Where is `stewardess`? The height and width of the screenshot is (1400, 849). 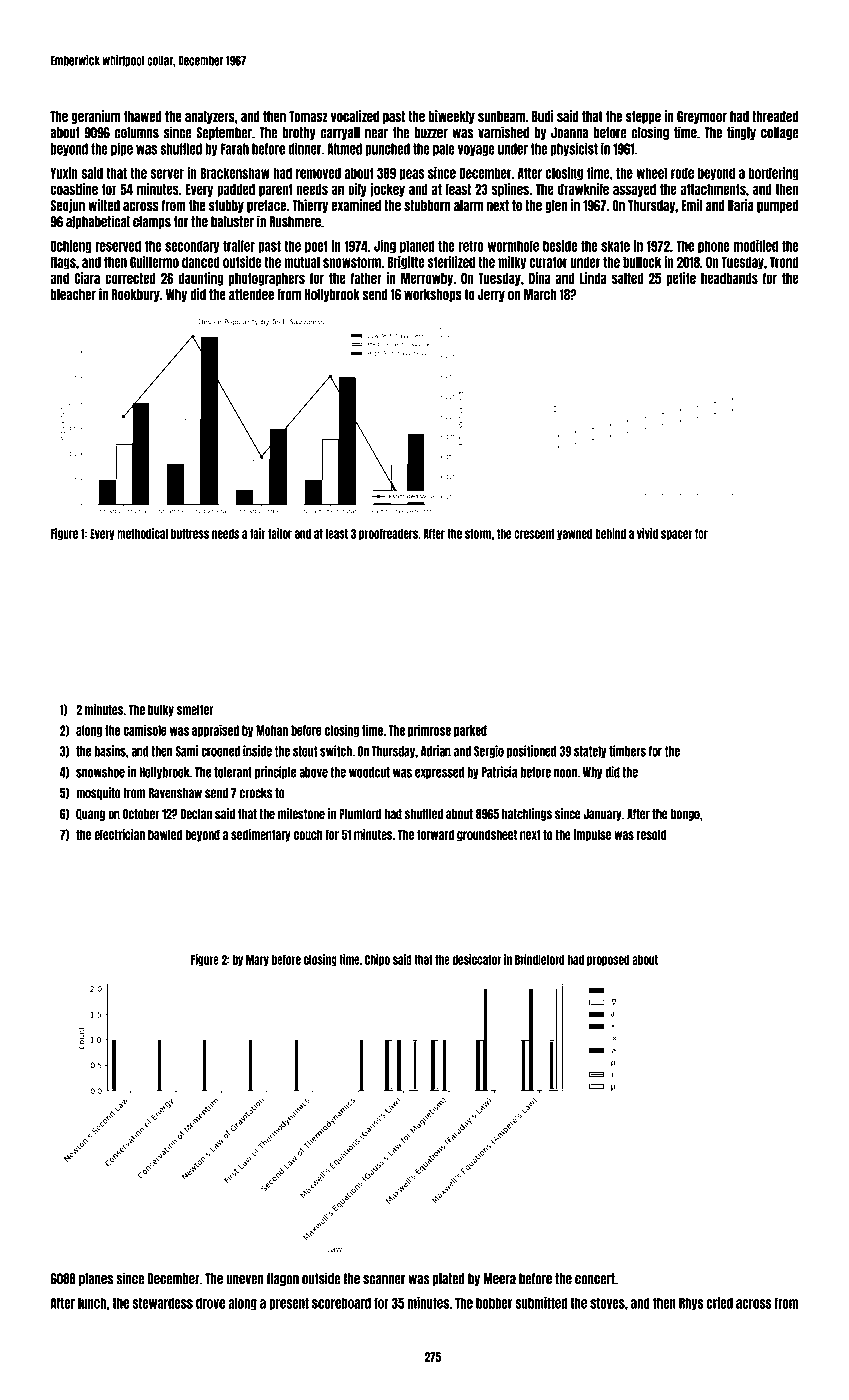
stewardess is located at coordinates (162, 1303).
